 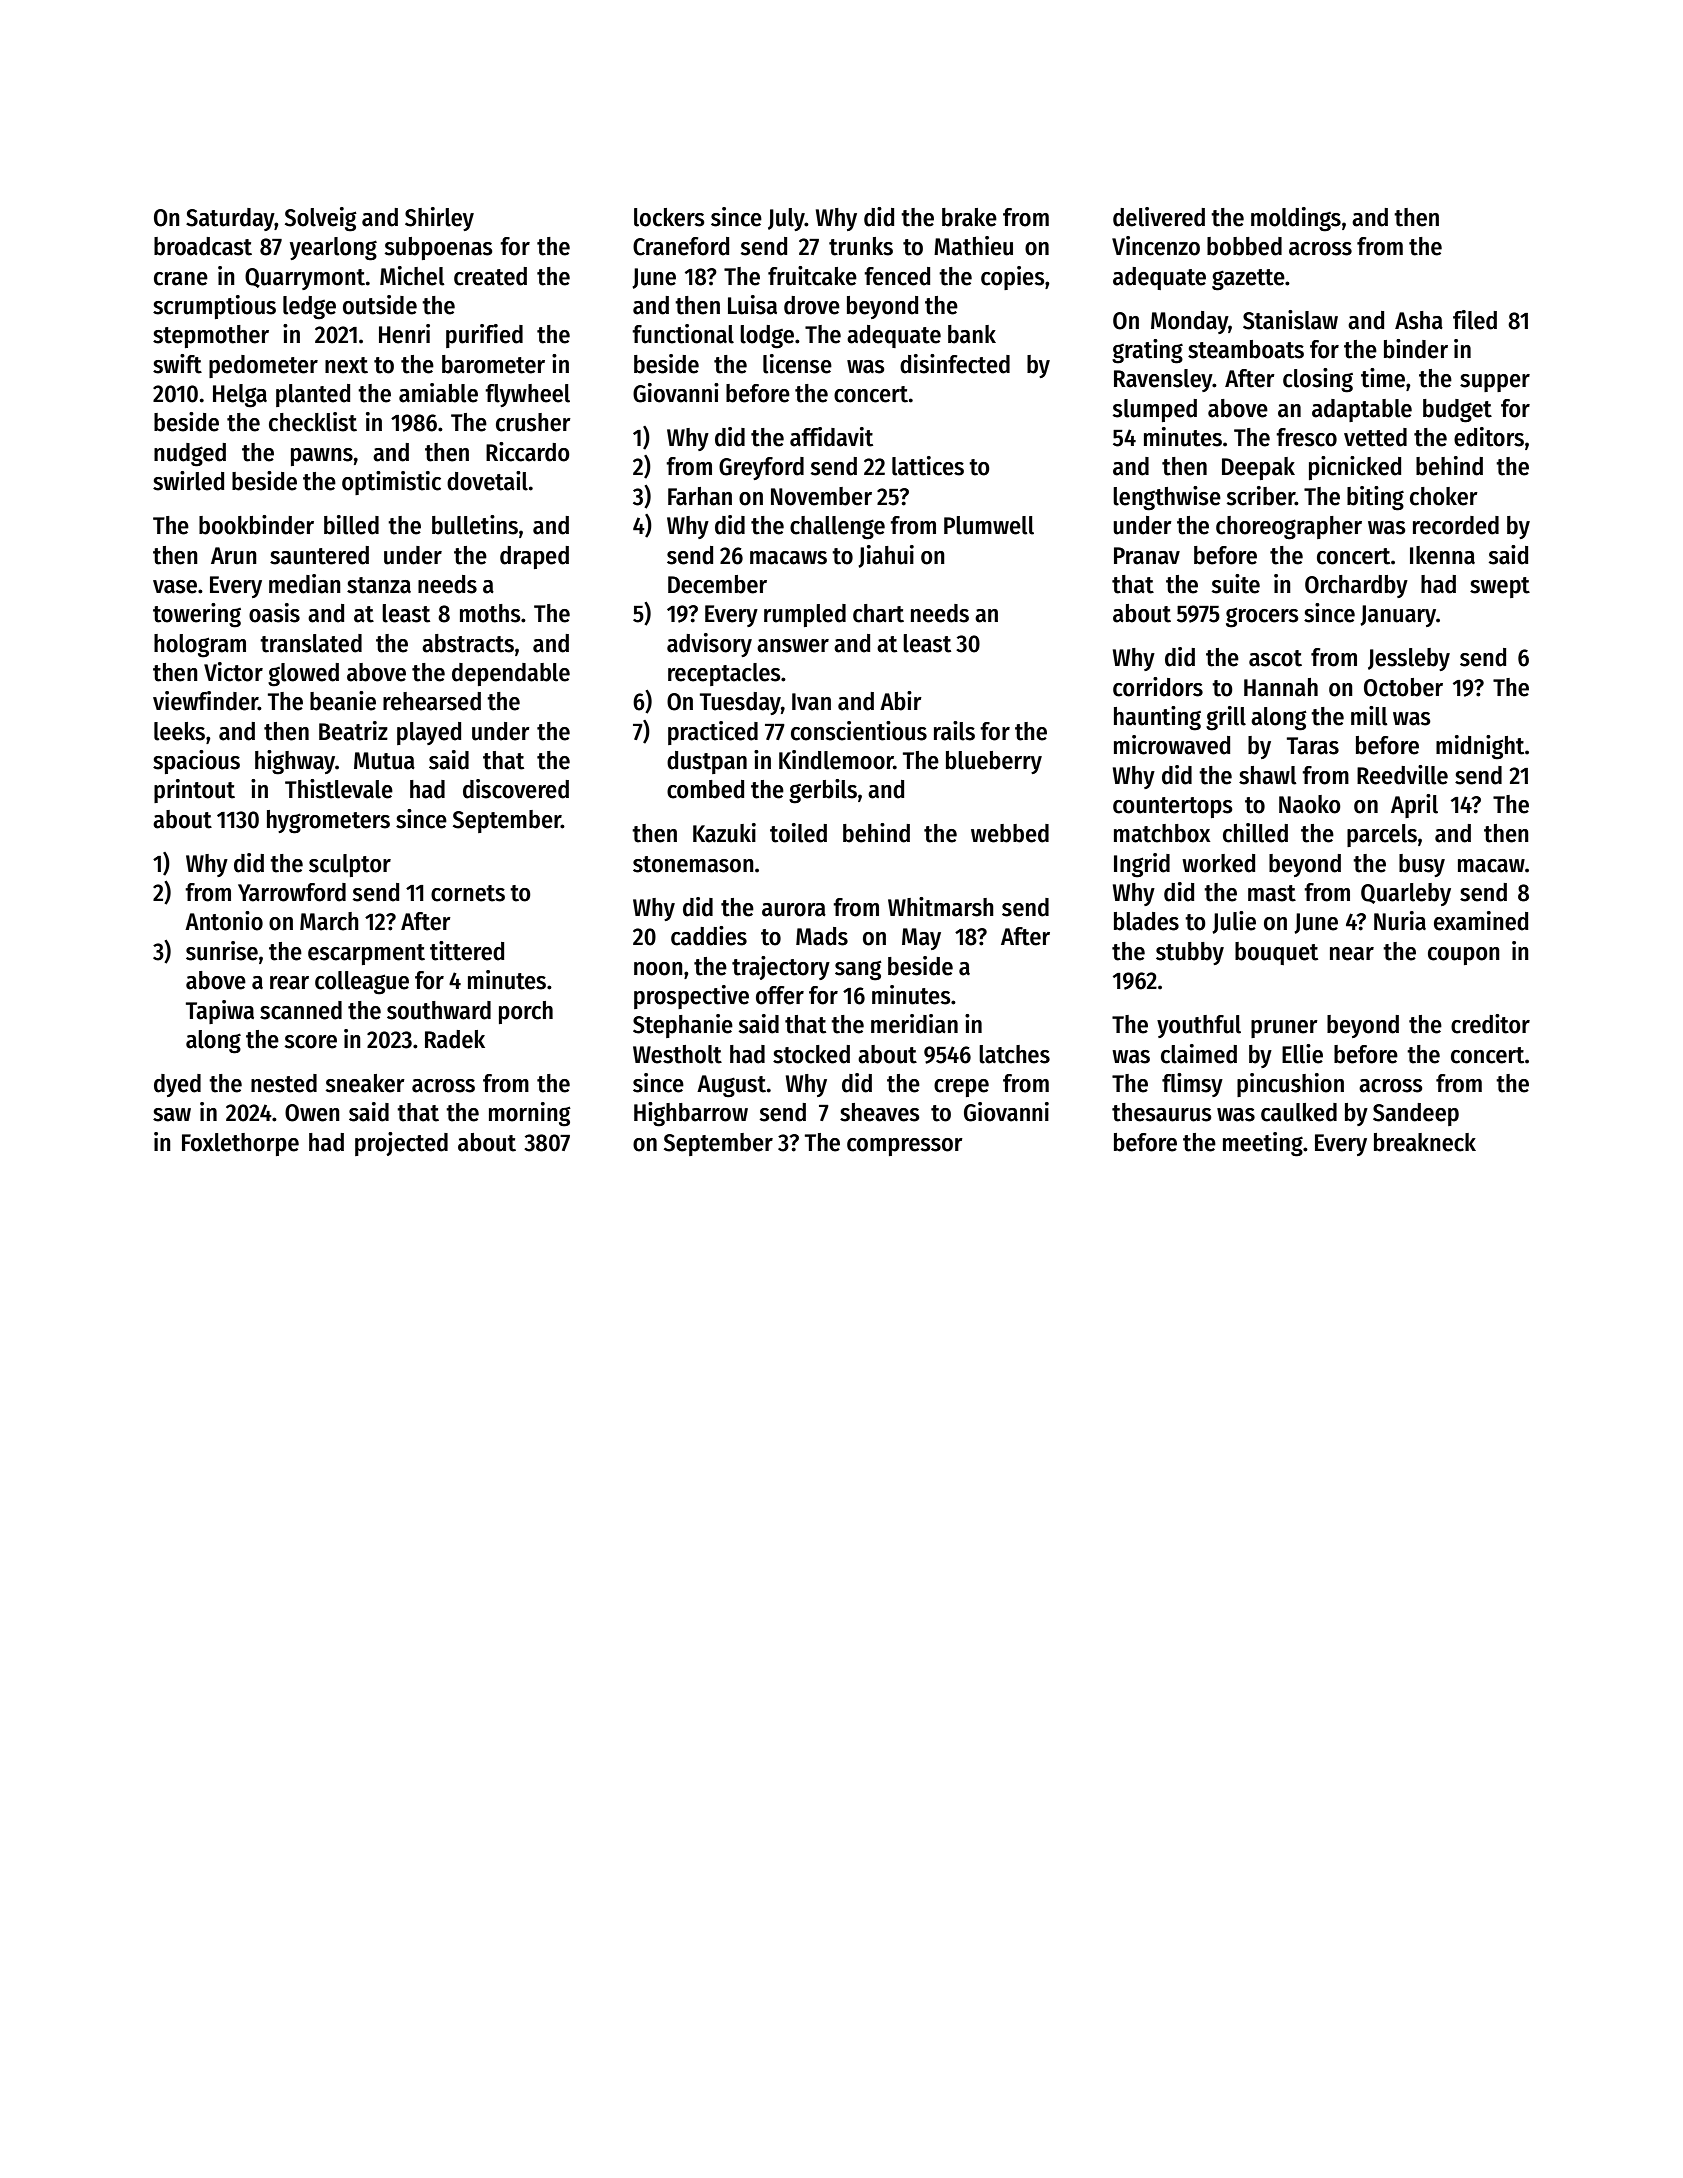 I want to click on midnight, so click(x=1480, y=747).
